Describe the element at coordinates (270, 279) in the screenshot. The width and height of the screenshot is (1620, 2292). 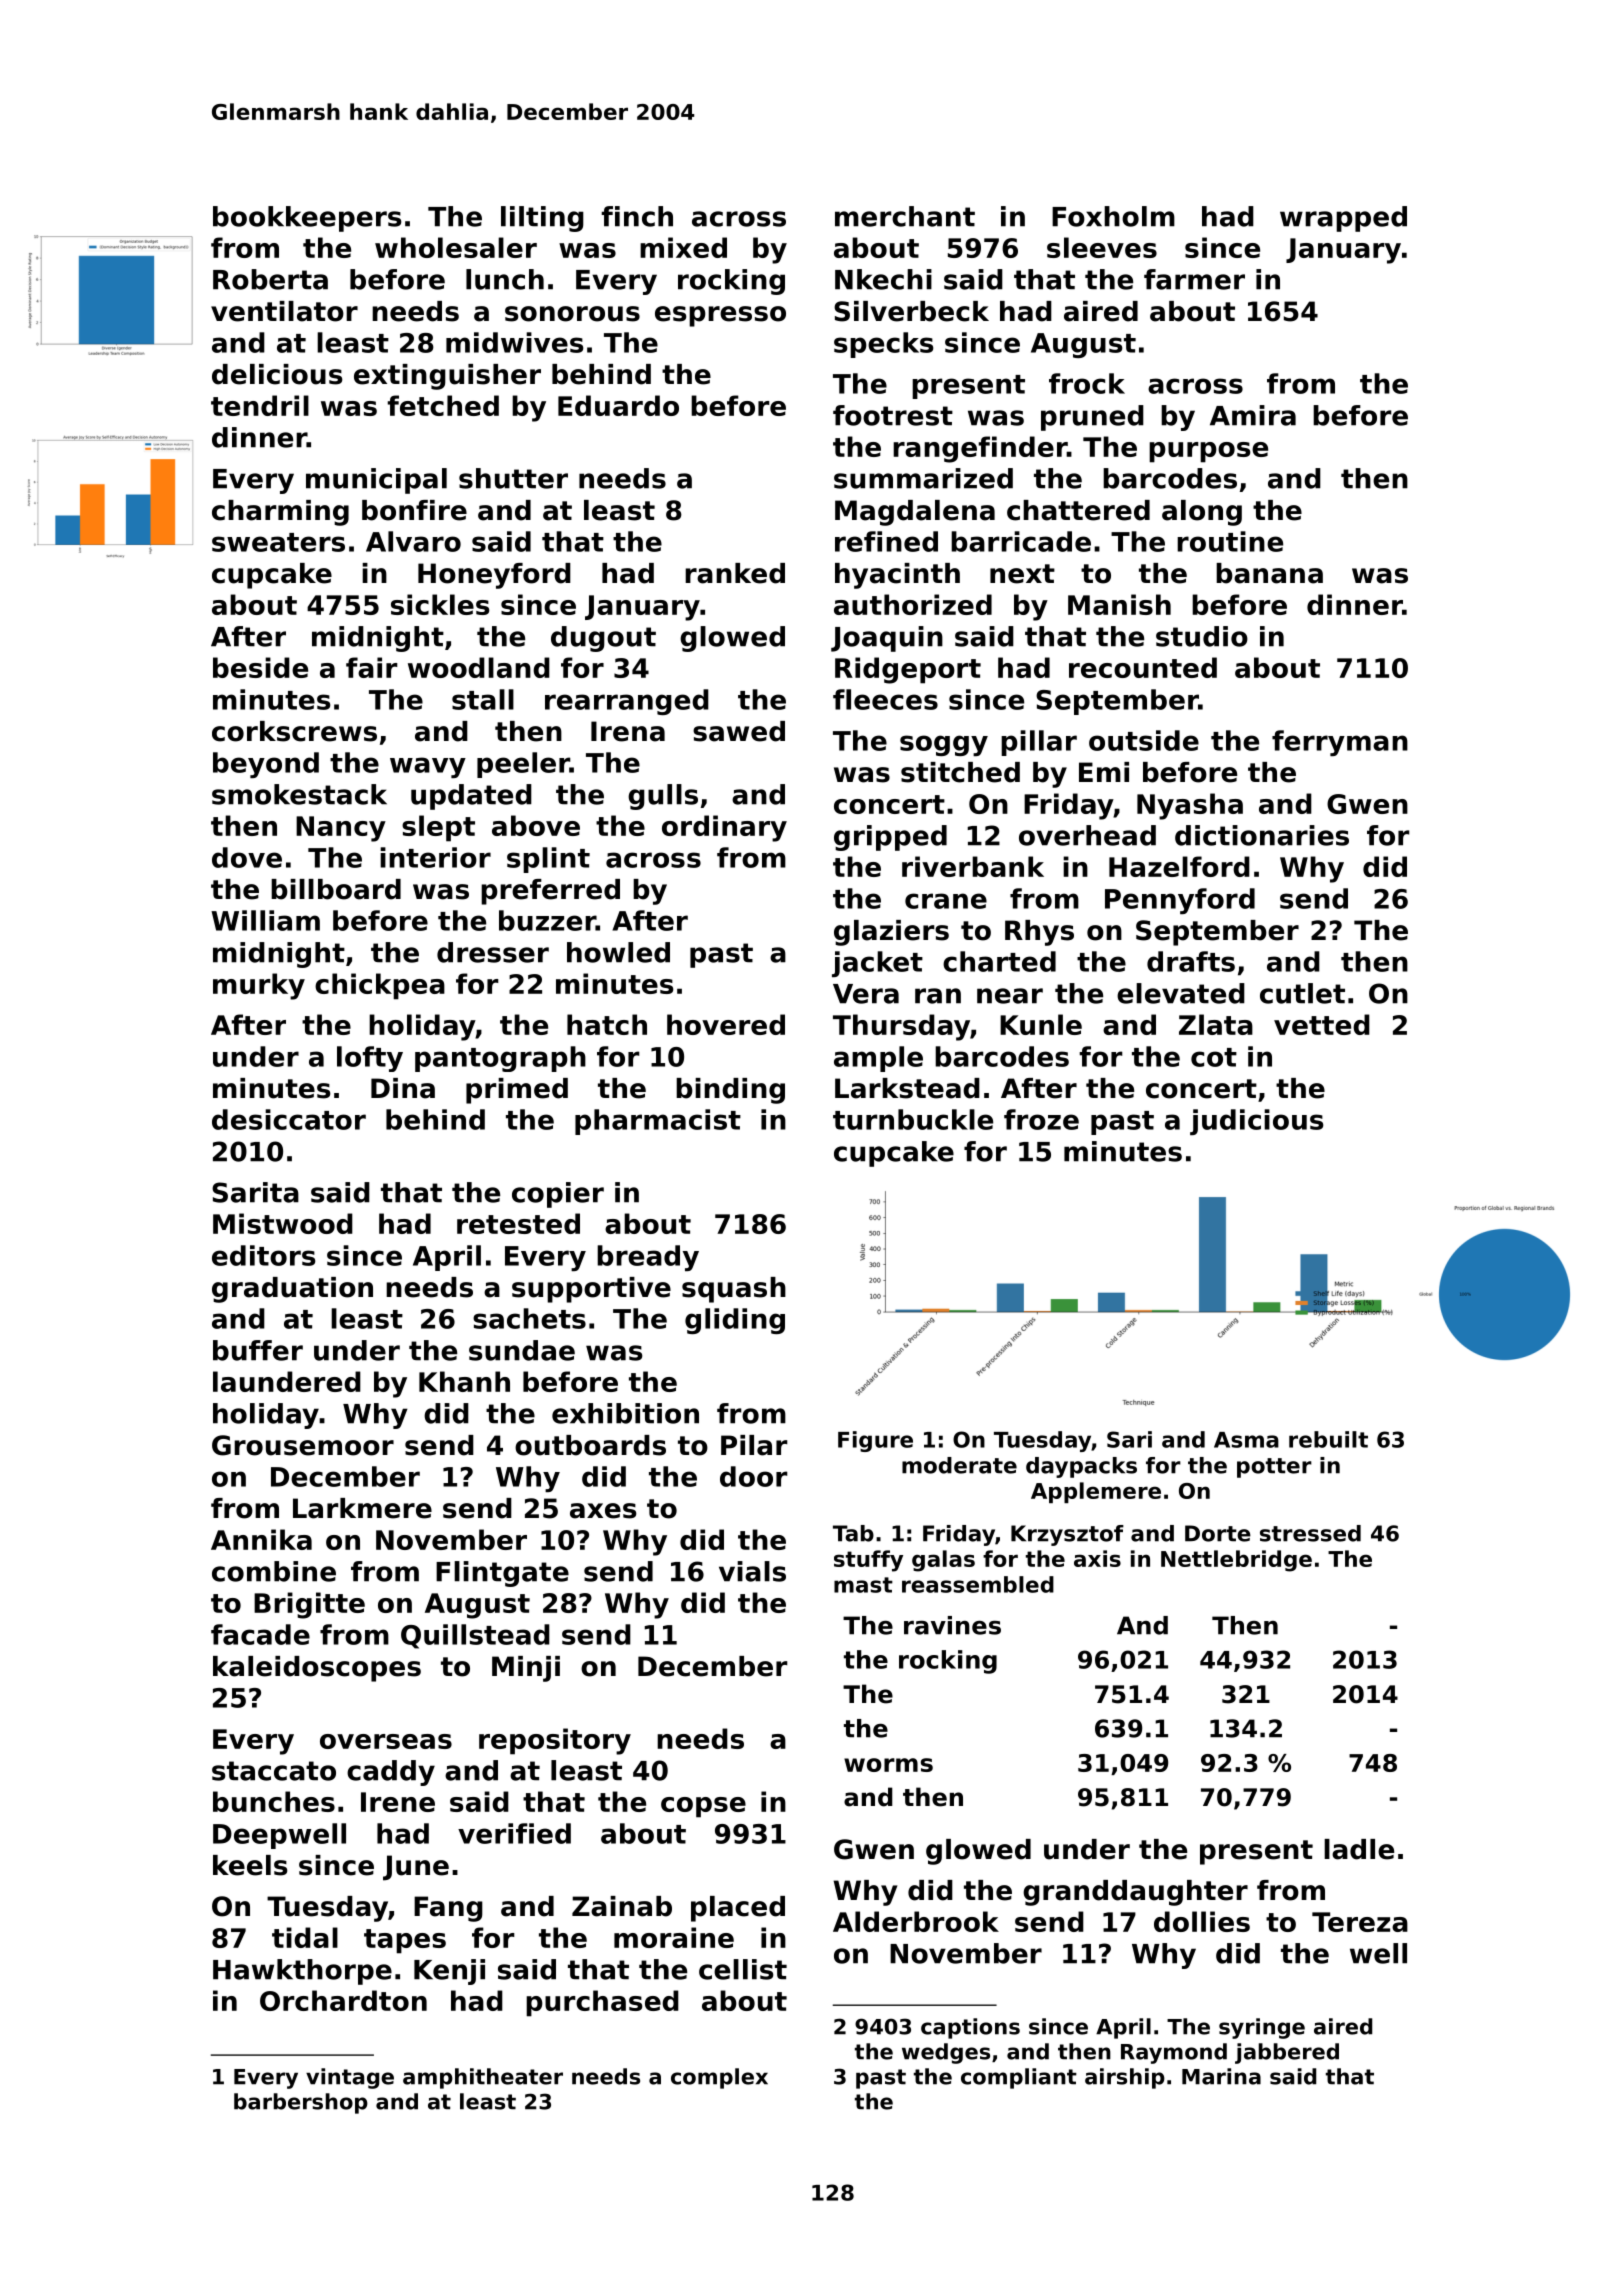
I see `Roberta` at that location.
